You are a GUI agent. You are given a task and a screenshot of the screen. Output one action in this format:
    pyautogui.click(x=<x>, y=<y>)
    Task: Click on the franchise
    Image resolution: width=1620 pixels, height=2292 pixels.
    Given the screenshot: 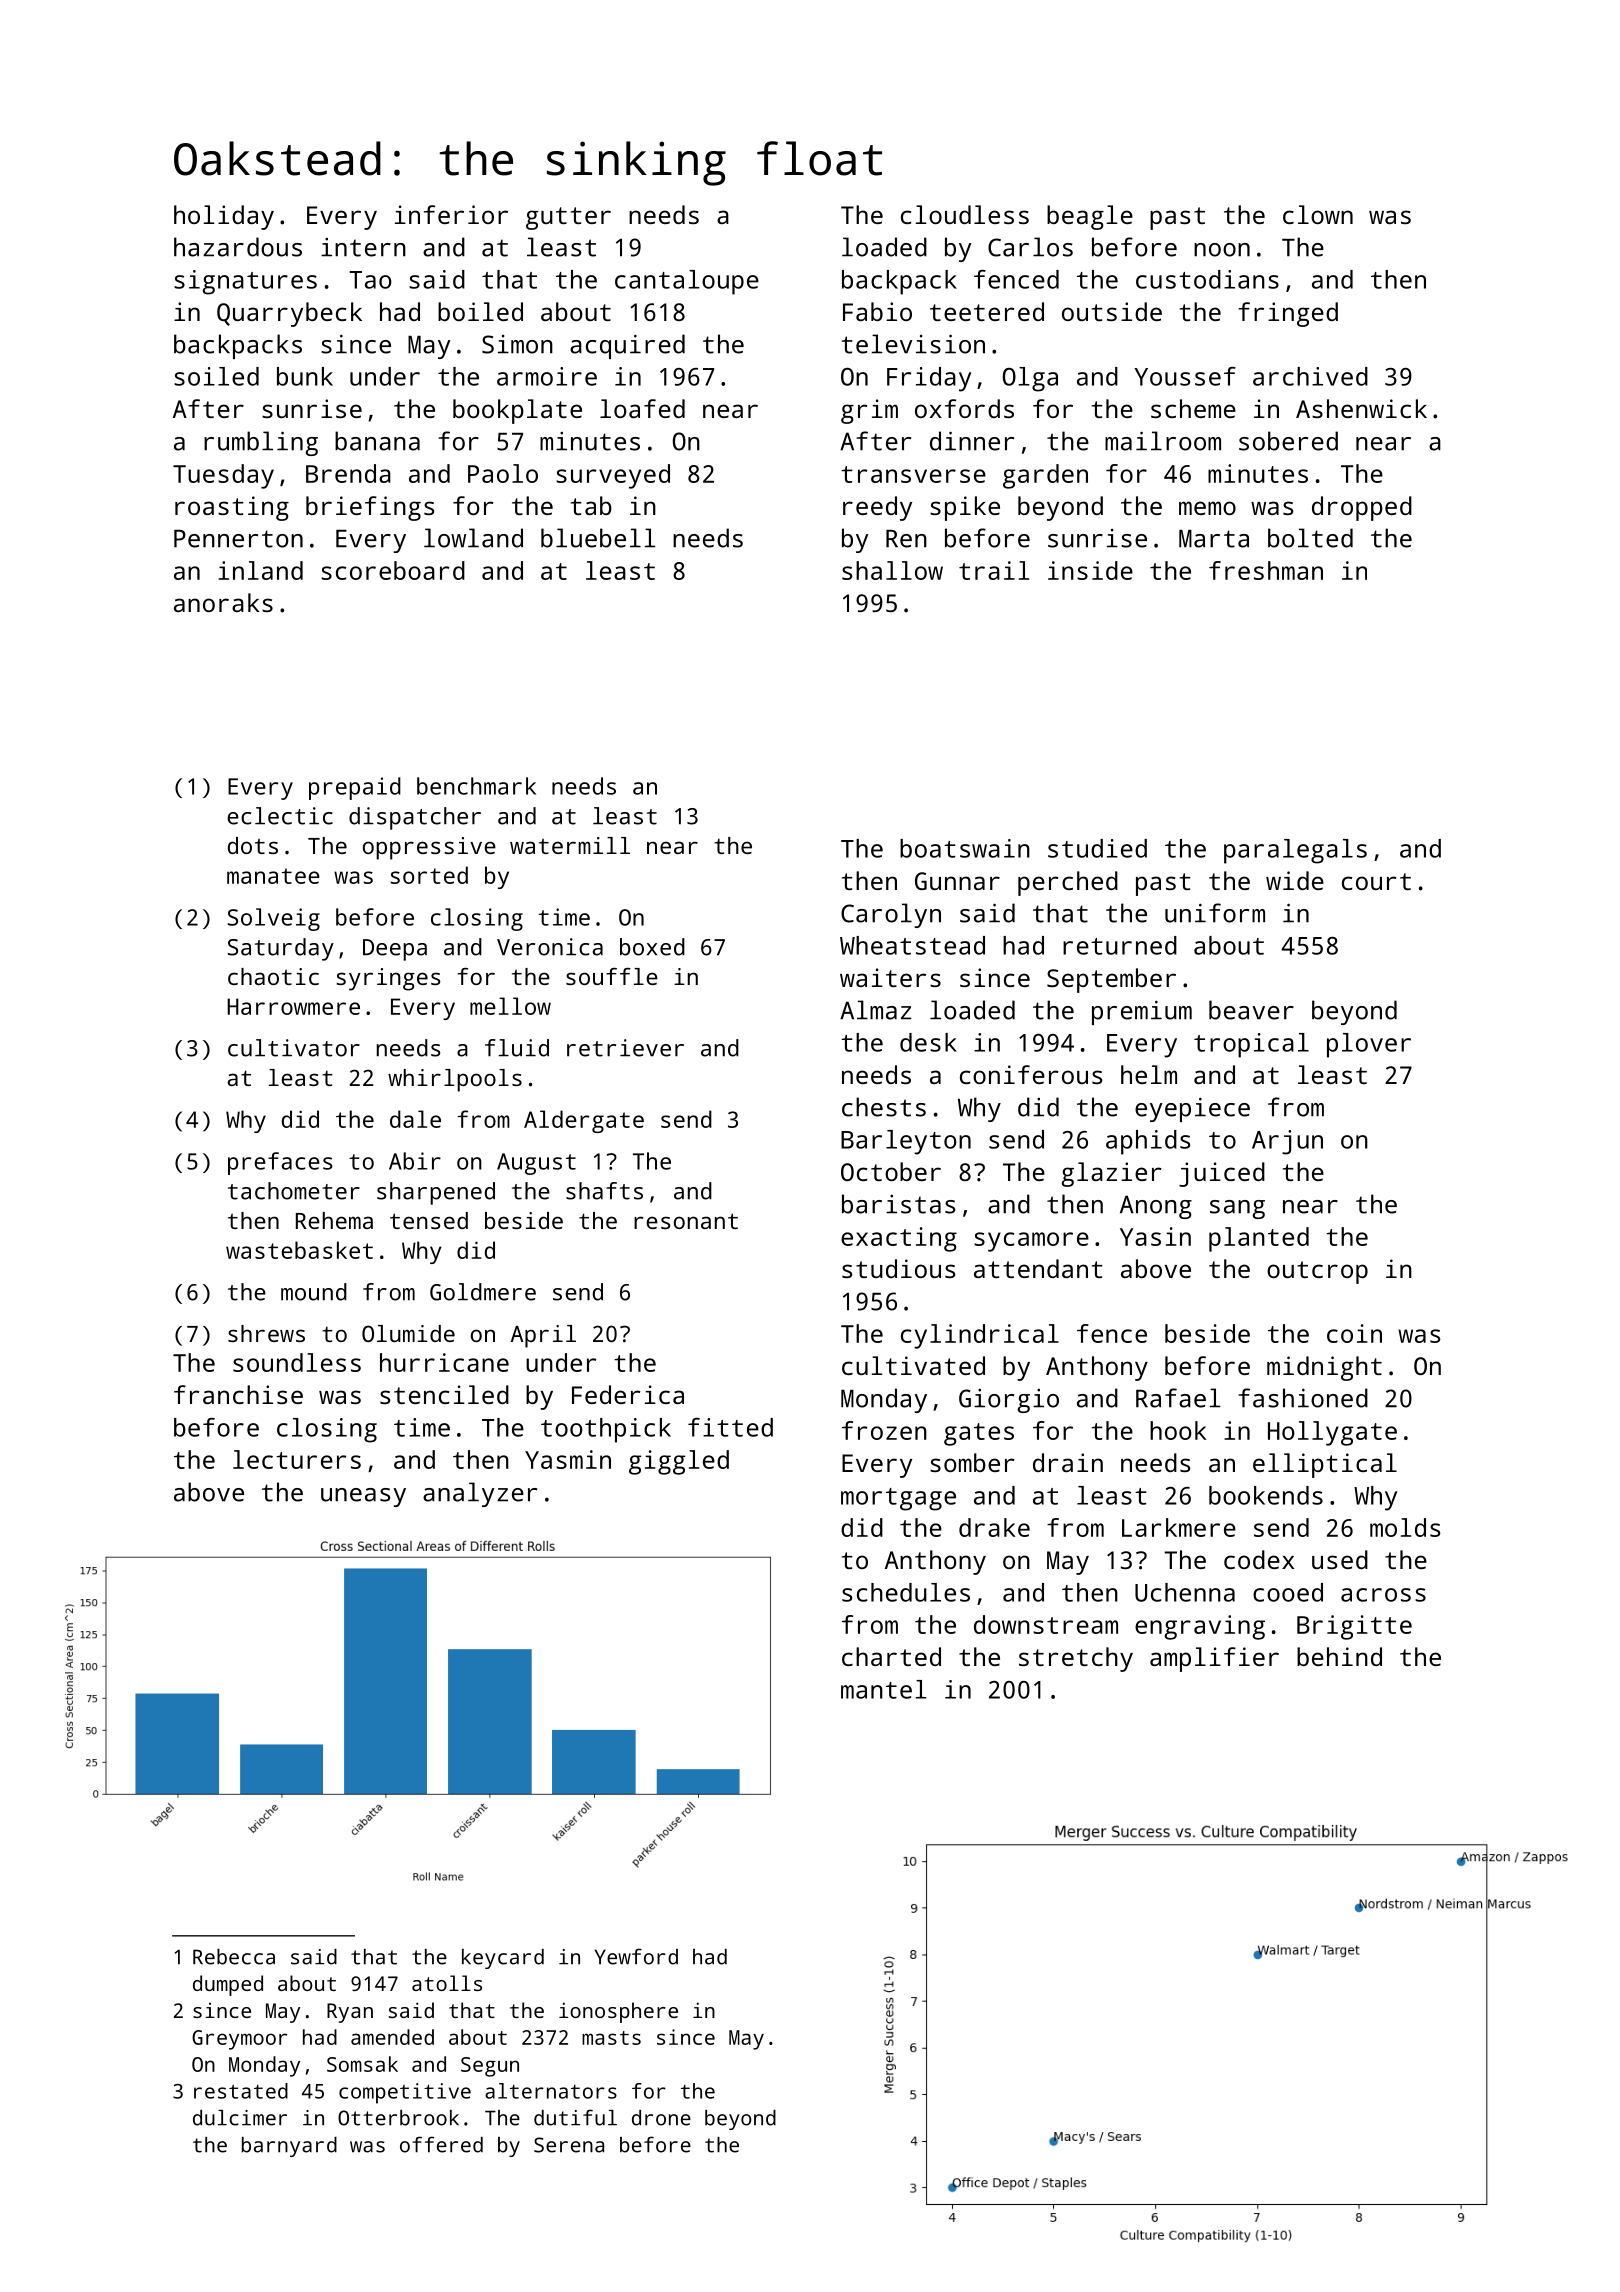 What is the action you would take?
    pyautogui.click(x=238, y=1394)
